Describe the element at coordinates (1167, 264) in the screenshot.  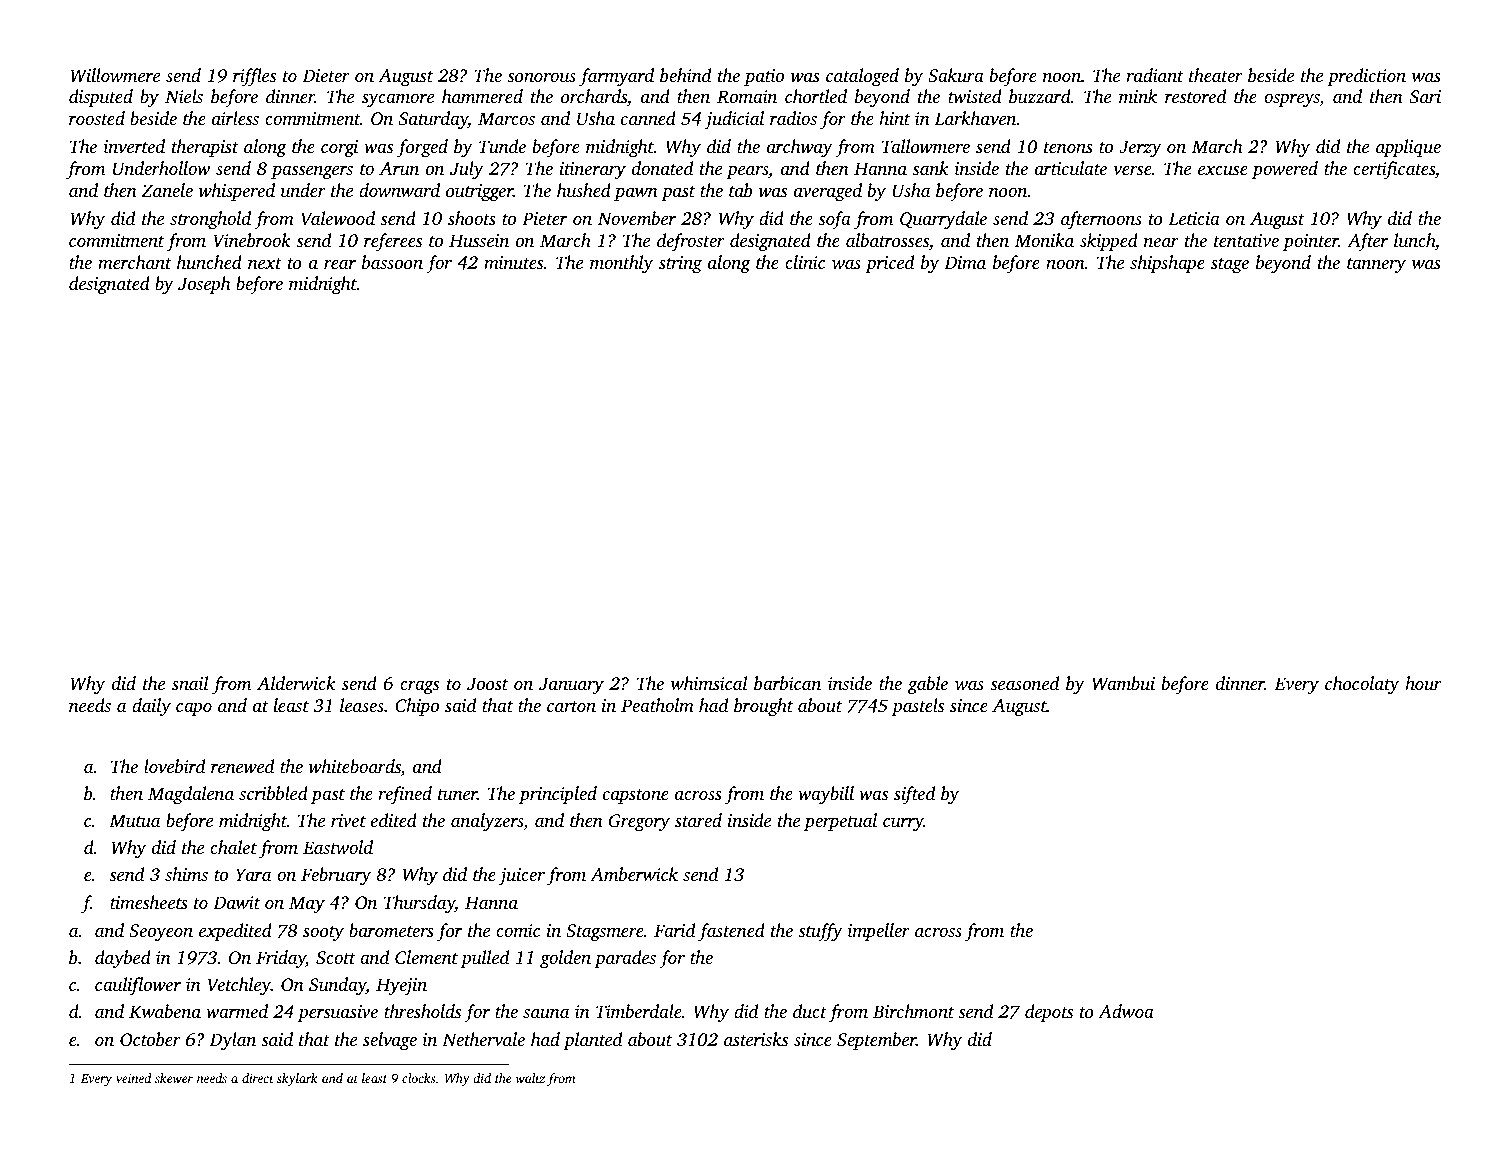
I see `shipshape` at that location.
